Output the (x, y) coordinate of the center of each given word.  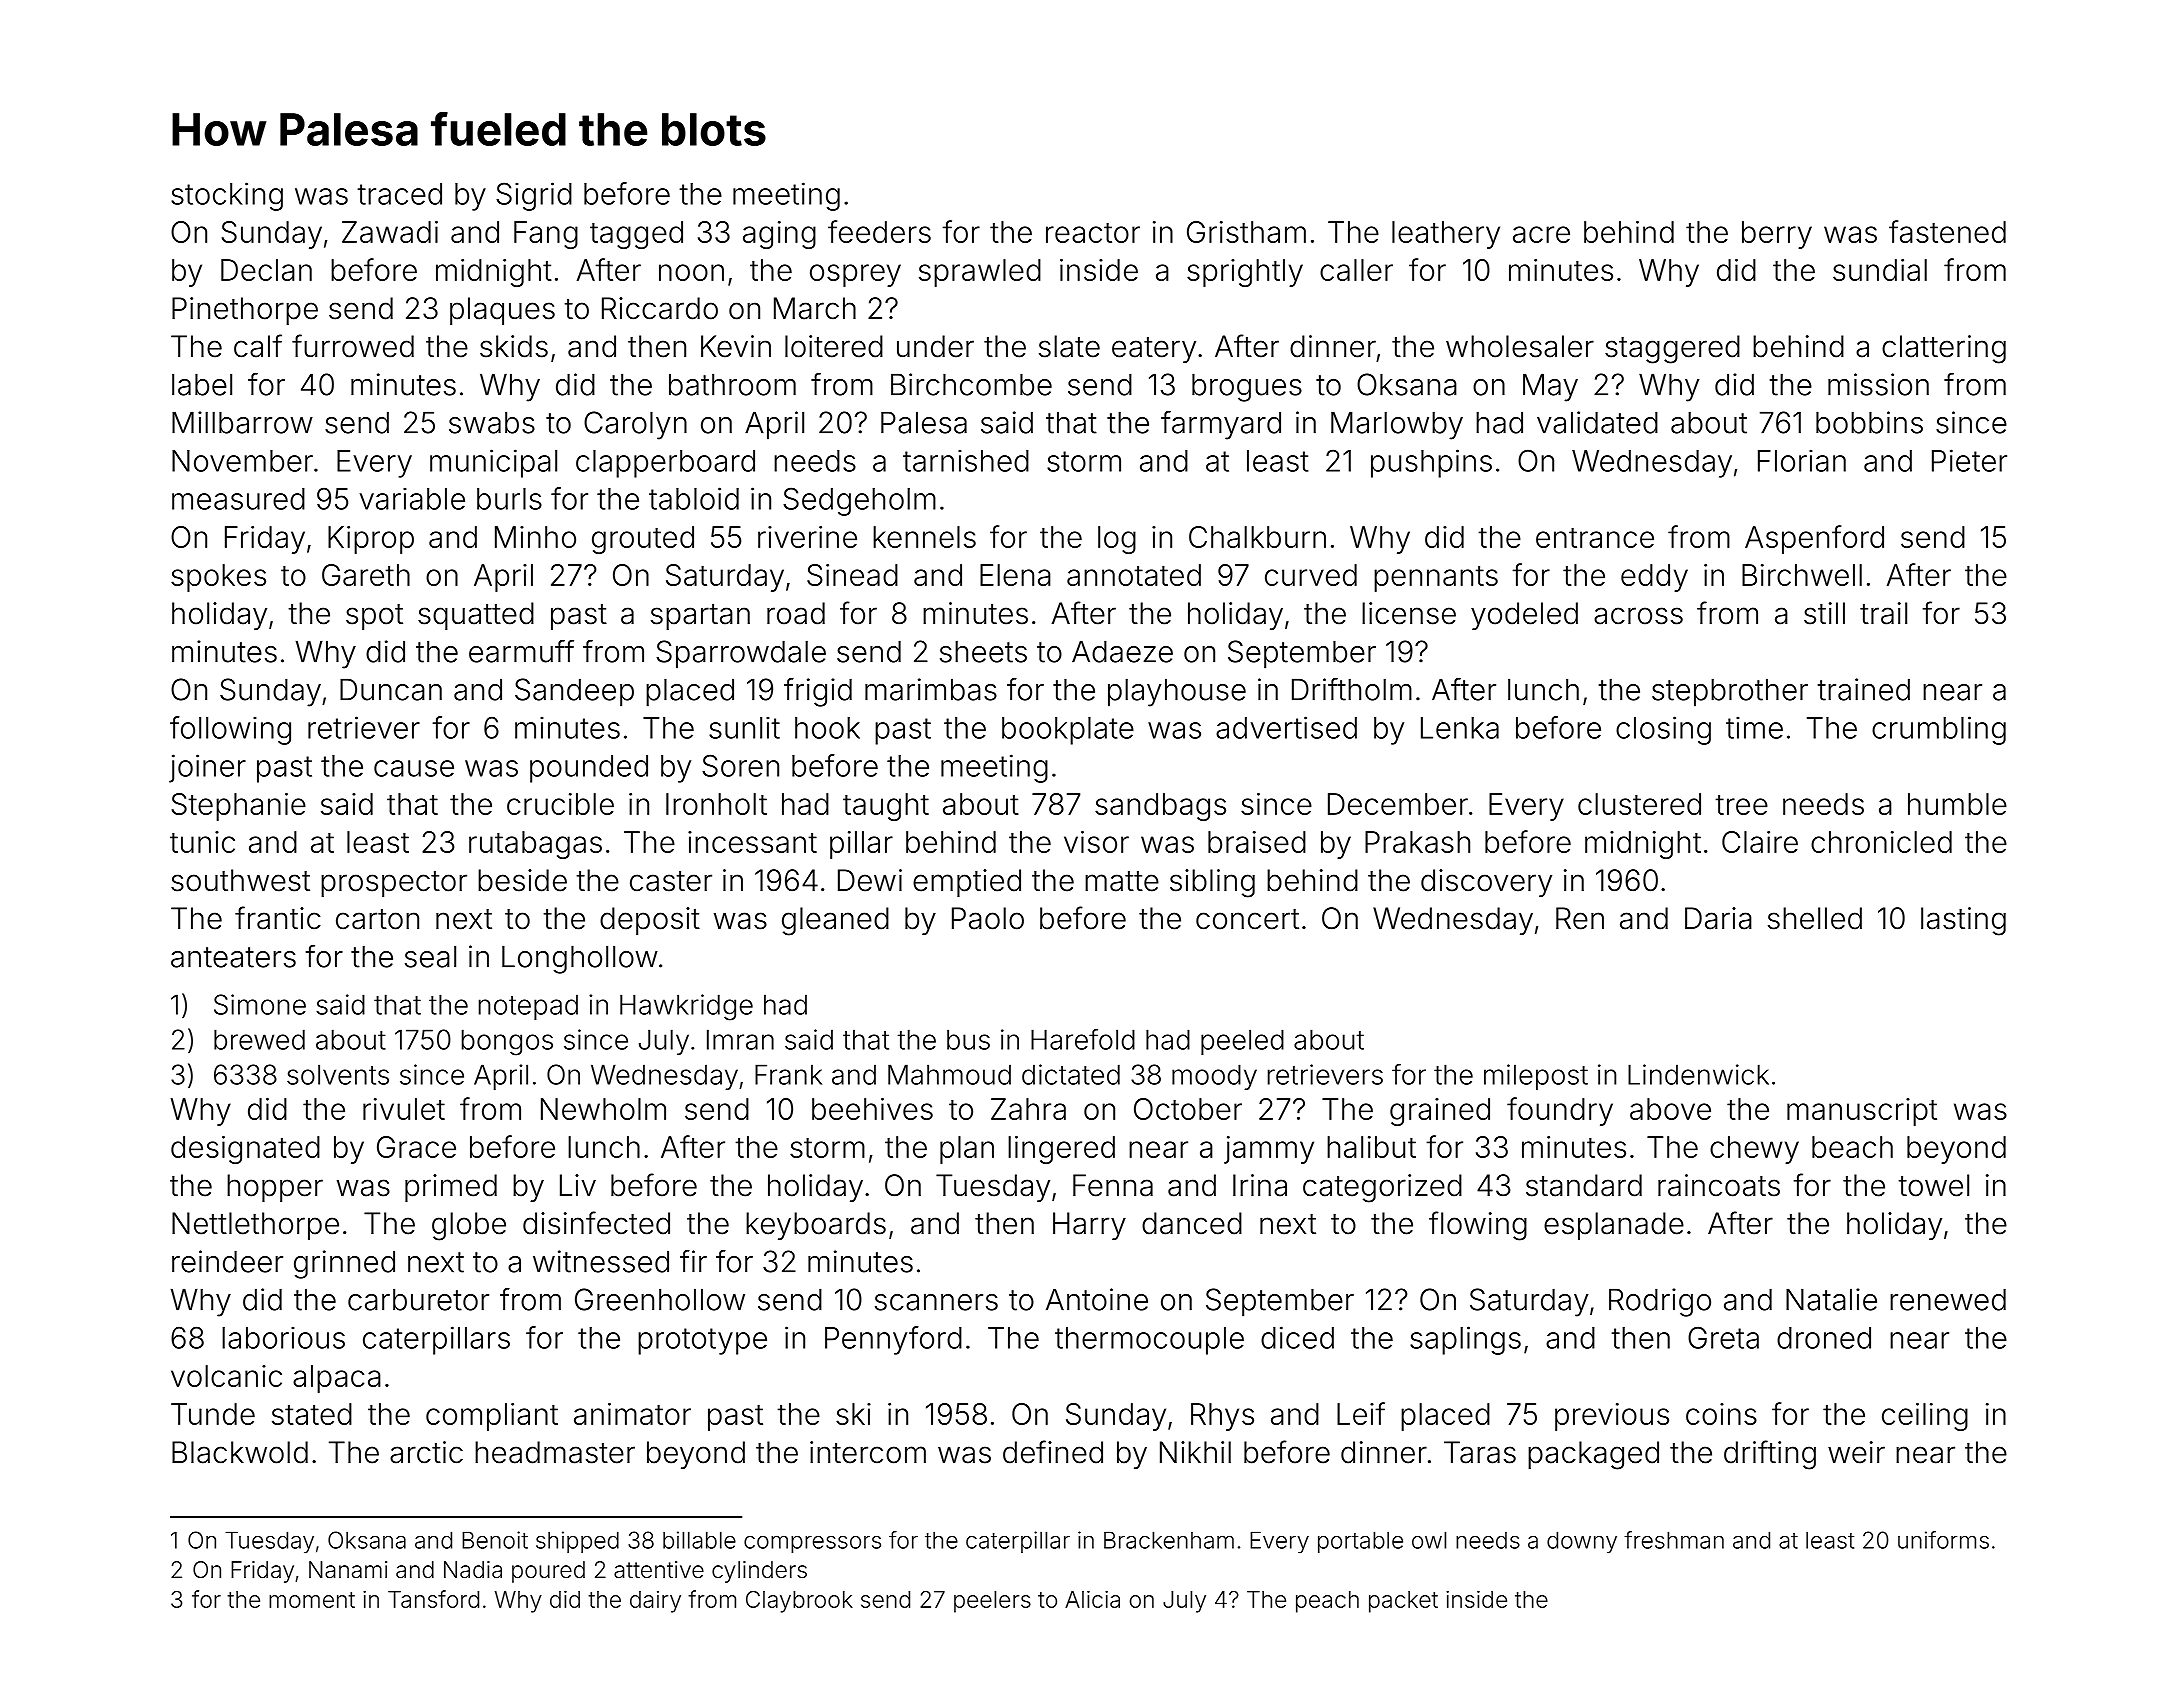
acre (1541, 234)
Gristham (1246, 232)
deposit (650, 921)
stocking (227, 196)
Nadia (473, 1570)
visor (1096, 842)
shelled (1815, 918)
